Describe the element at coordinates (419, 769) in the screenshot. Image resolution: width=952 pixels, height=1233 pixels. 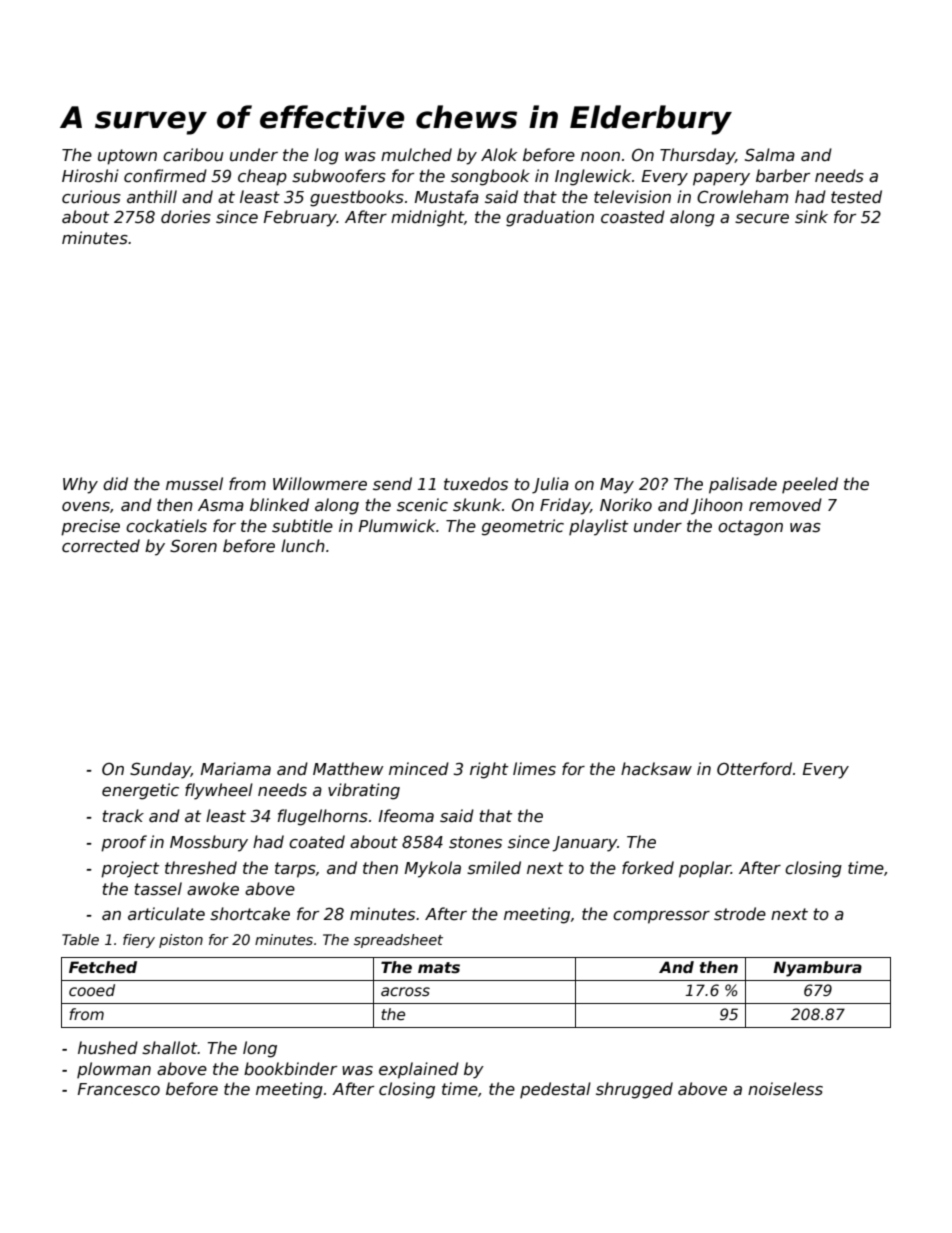
I see `minced` at that location.
